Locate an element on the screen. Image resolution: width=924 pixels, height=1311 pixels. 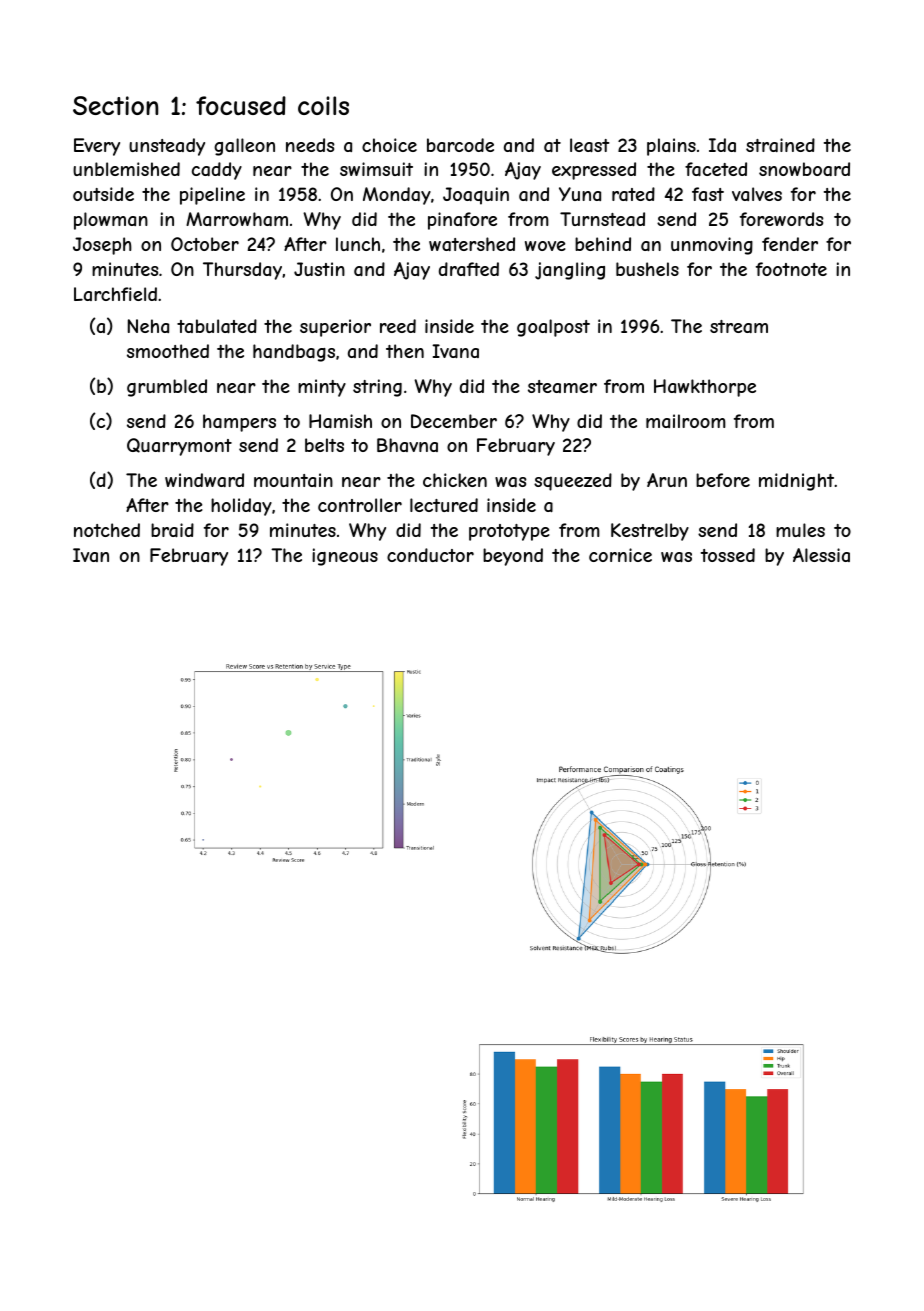
stream is located at coordinates (739, 326).
